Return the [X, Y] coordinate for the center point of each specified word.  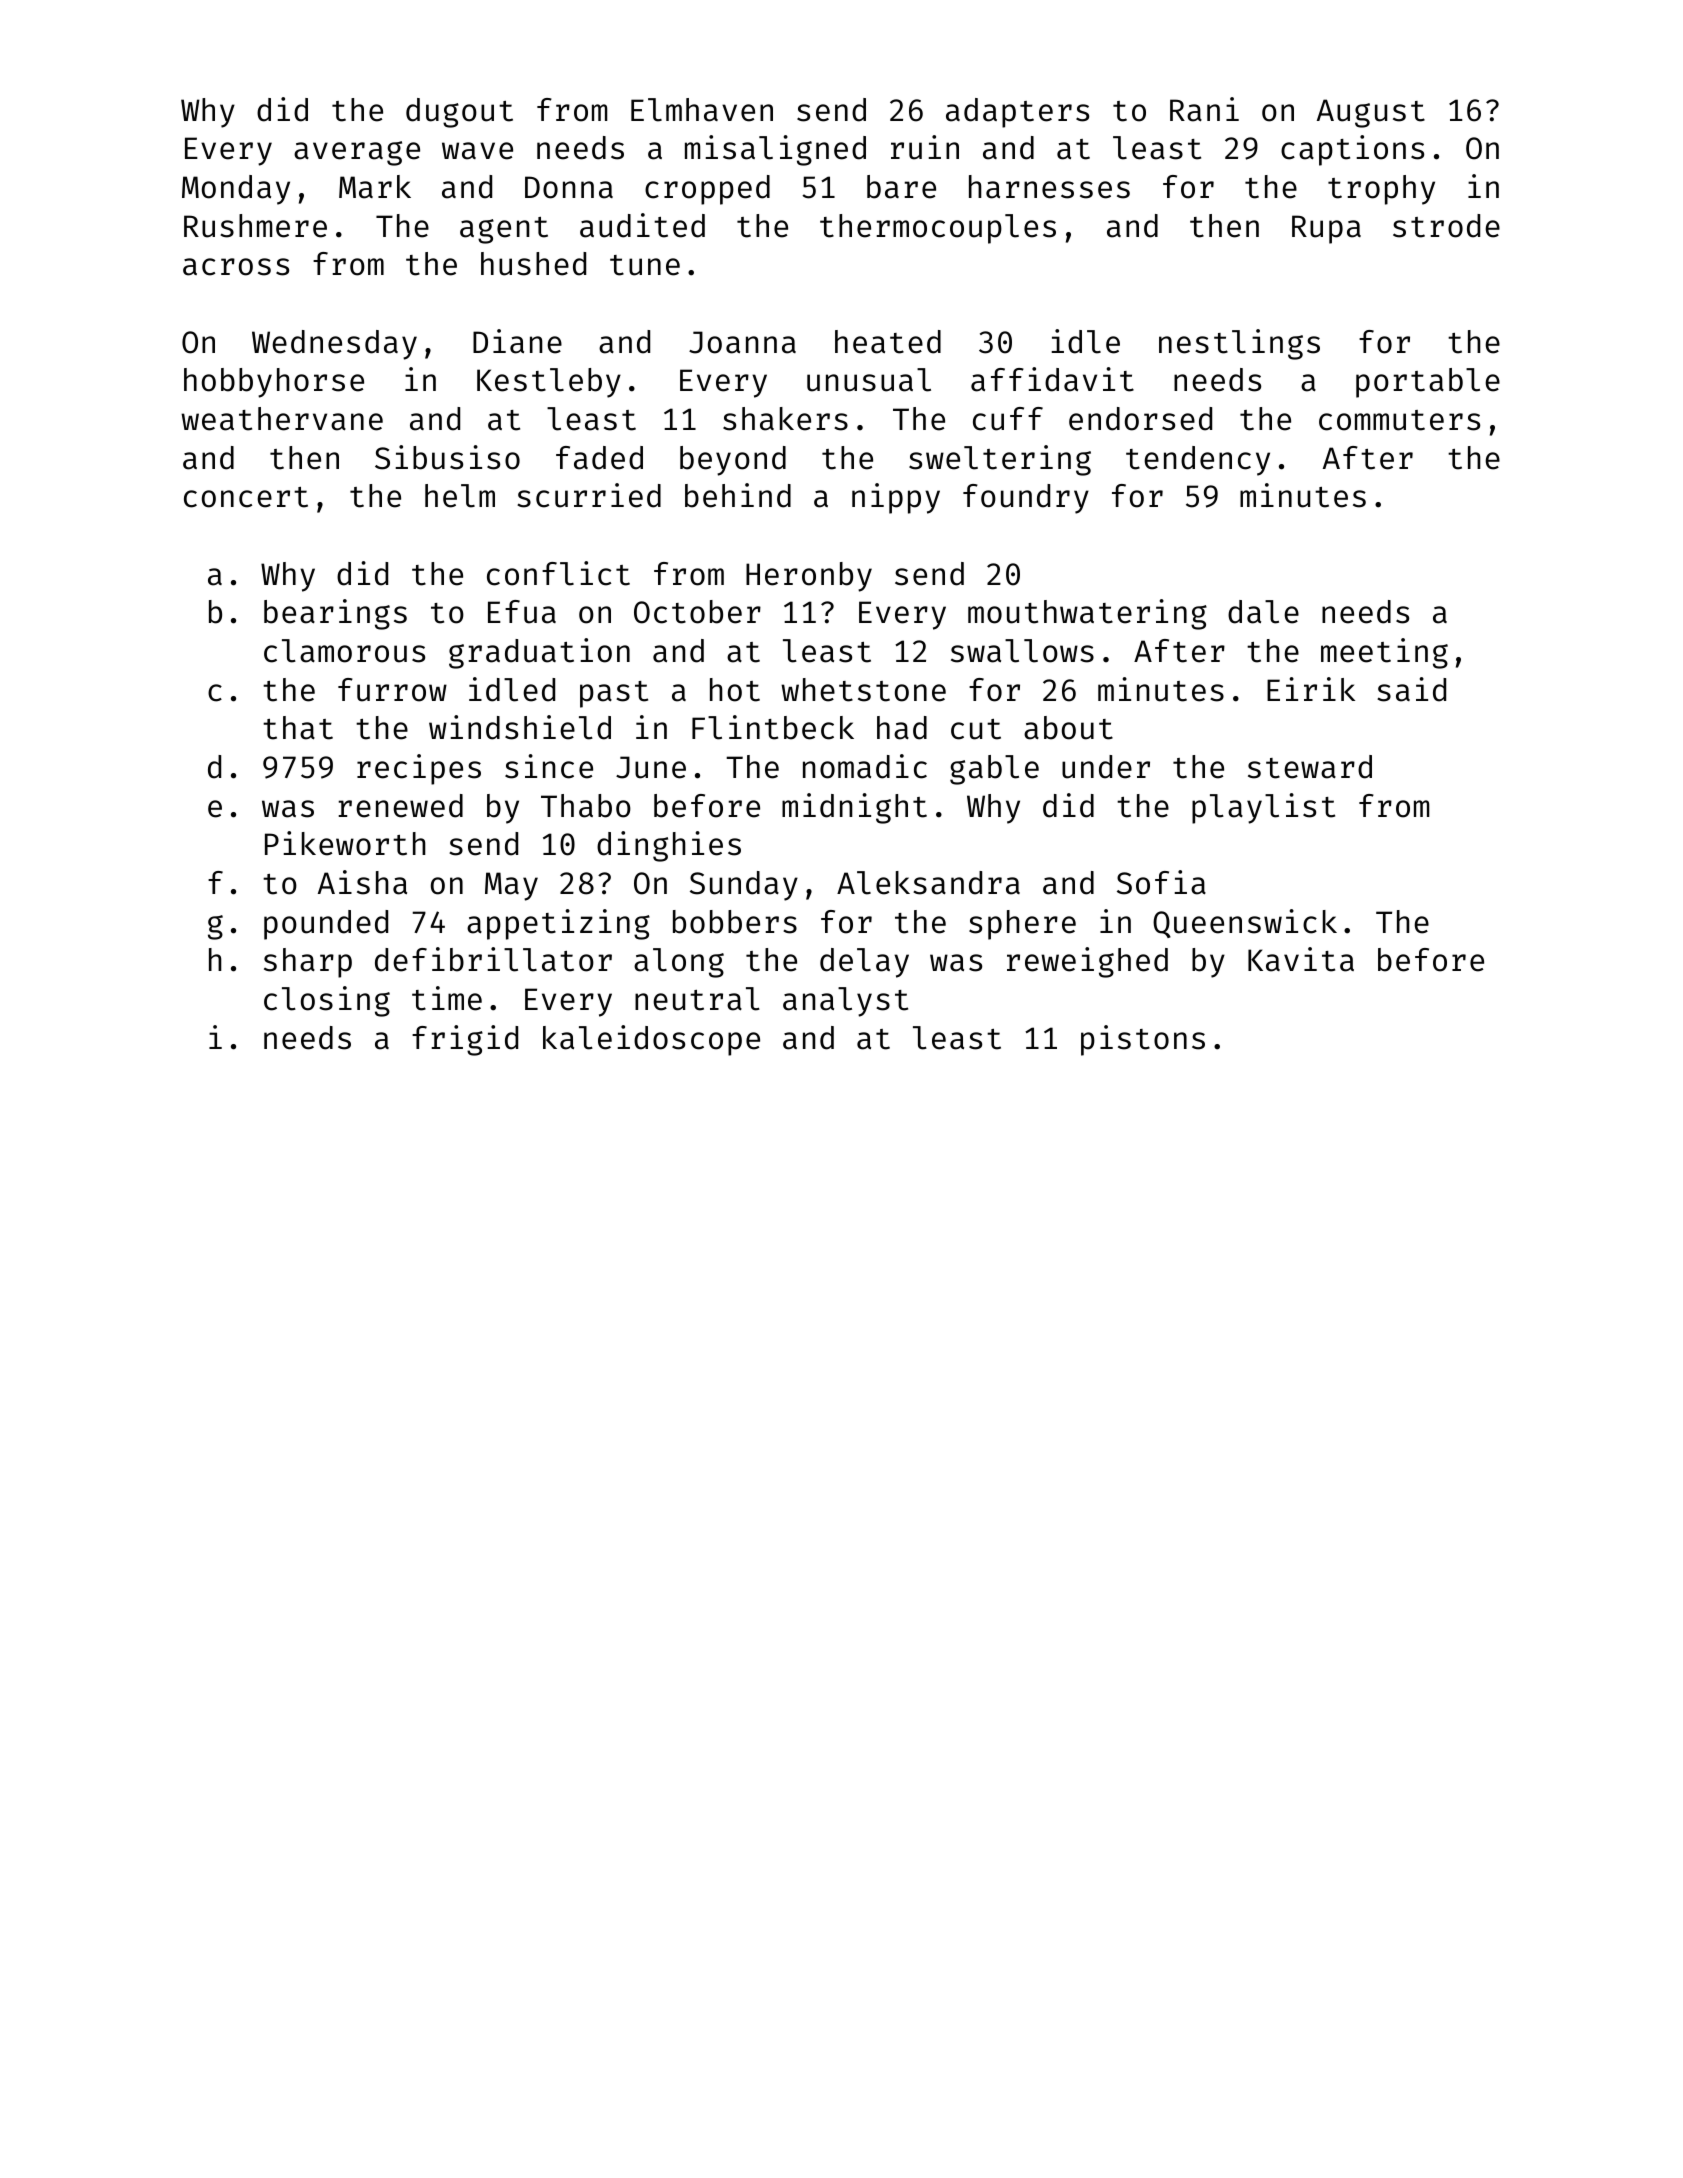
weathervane [282, 419]
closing [327, 1001]
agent [504, 230]
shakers [785, 419]
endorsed [1140, 419]
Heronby [809, 577]
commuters [1399, 420]
